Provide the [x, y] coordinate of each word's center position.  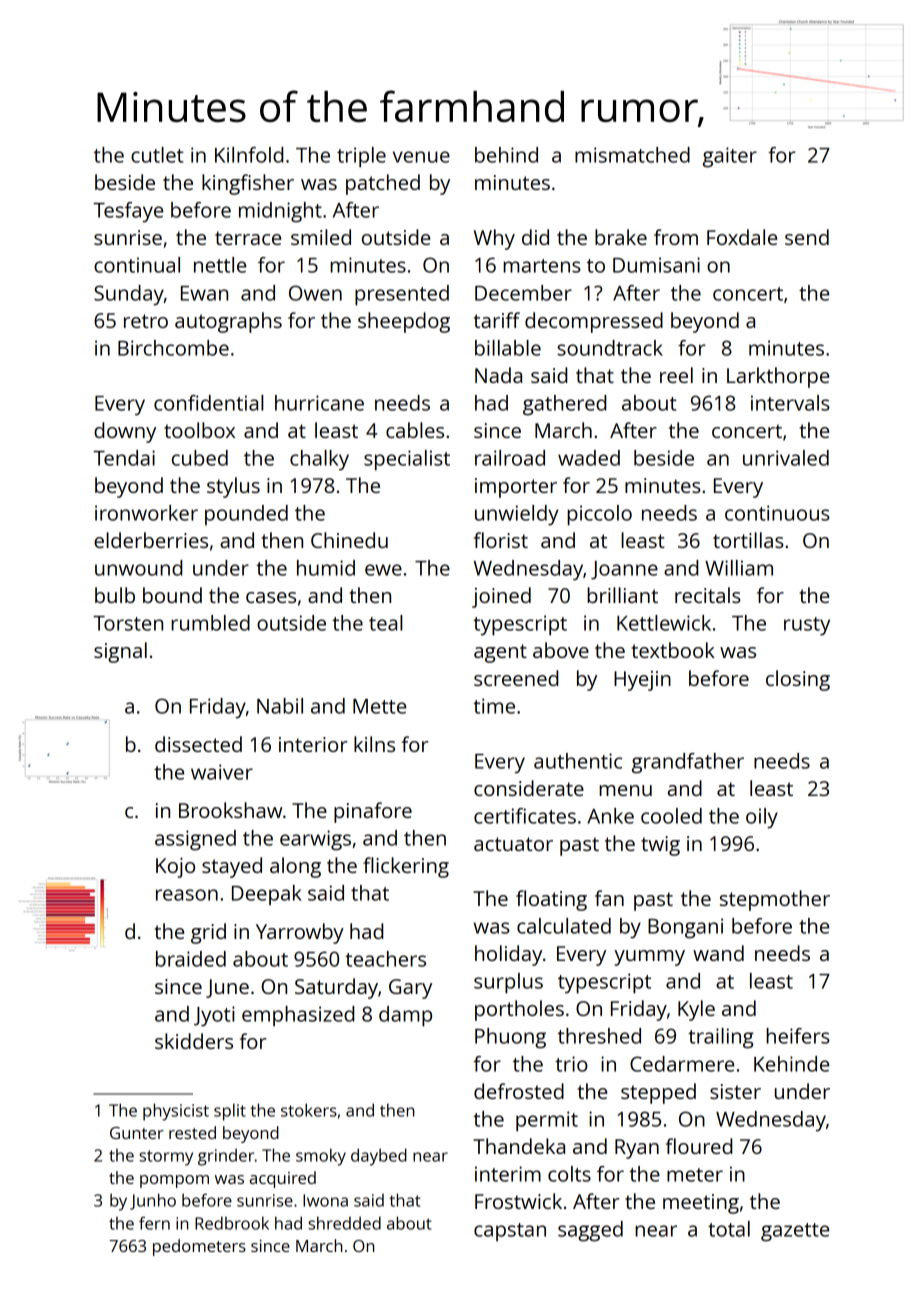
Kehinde [791, 1064]
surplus [508, 983]
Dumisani [656, 265]
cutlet [157, 155]
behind [506, 155]
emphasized [298, 1016]
